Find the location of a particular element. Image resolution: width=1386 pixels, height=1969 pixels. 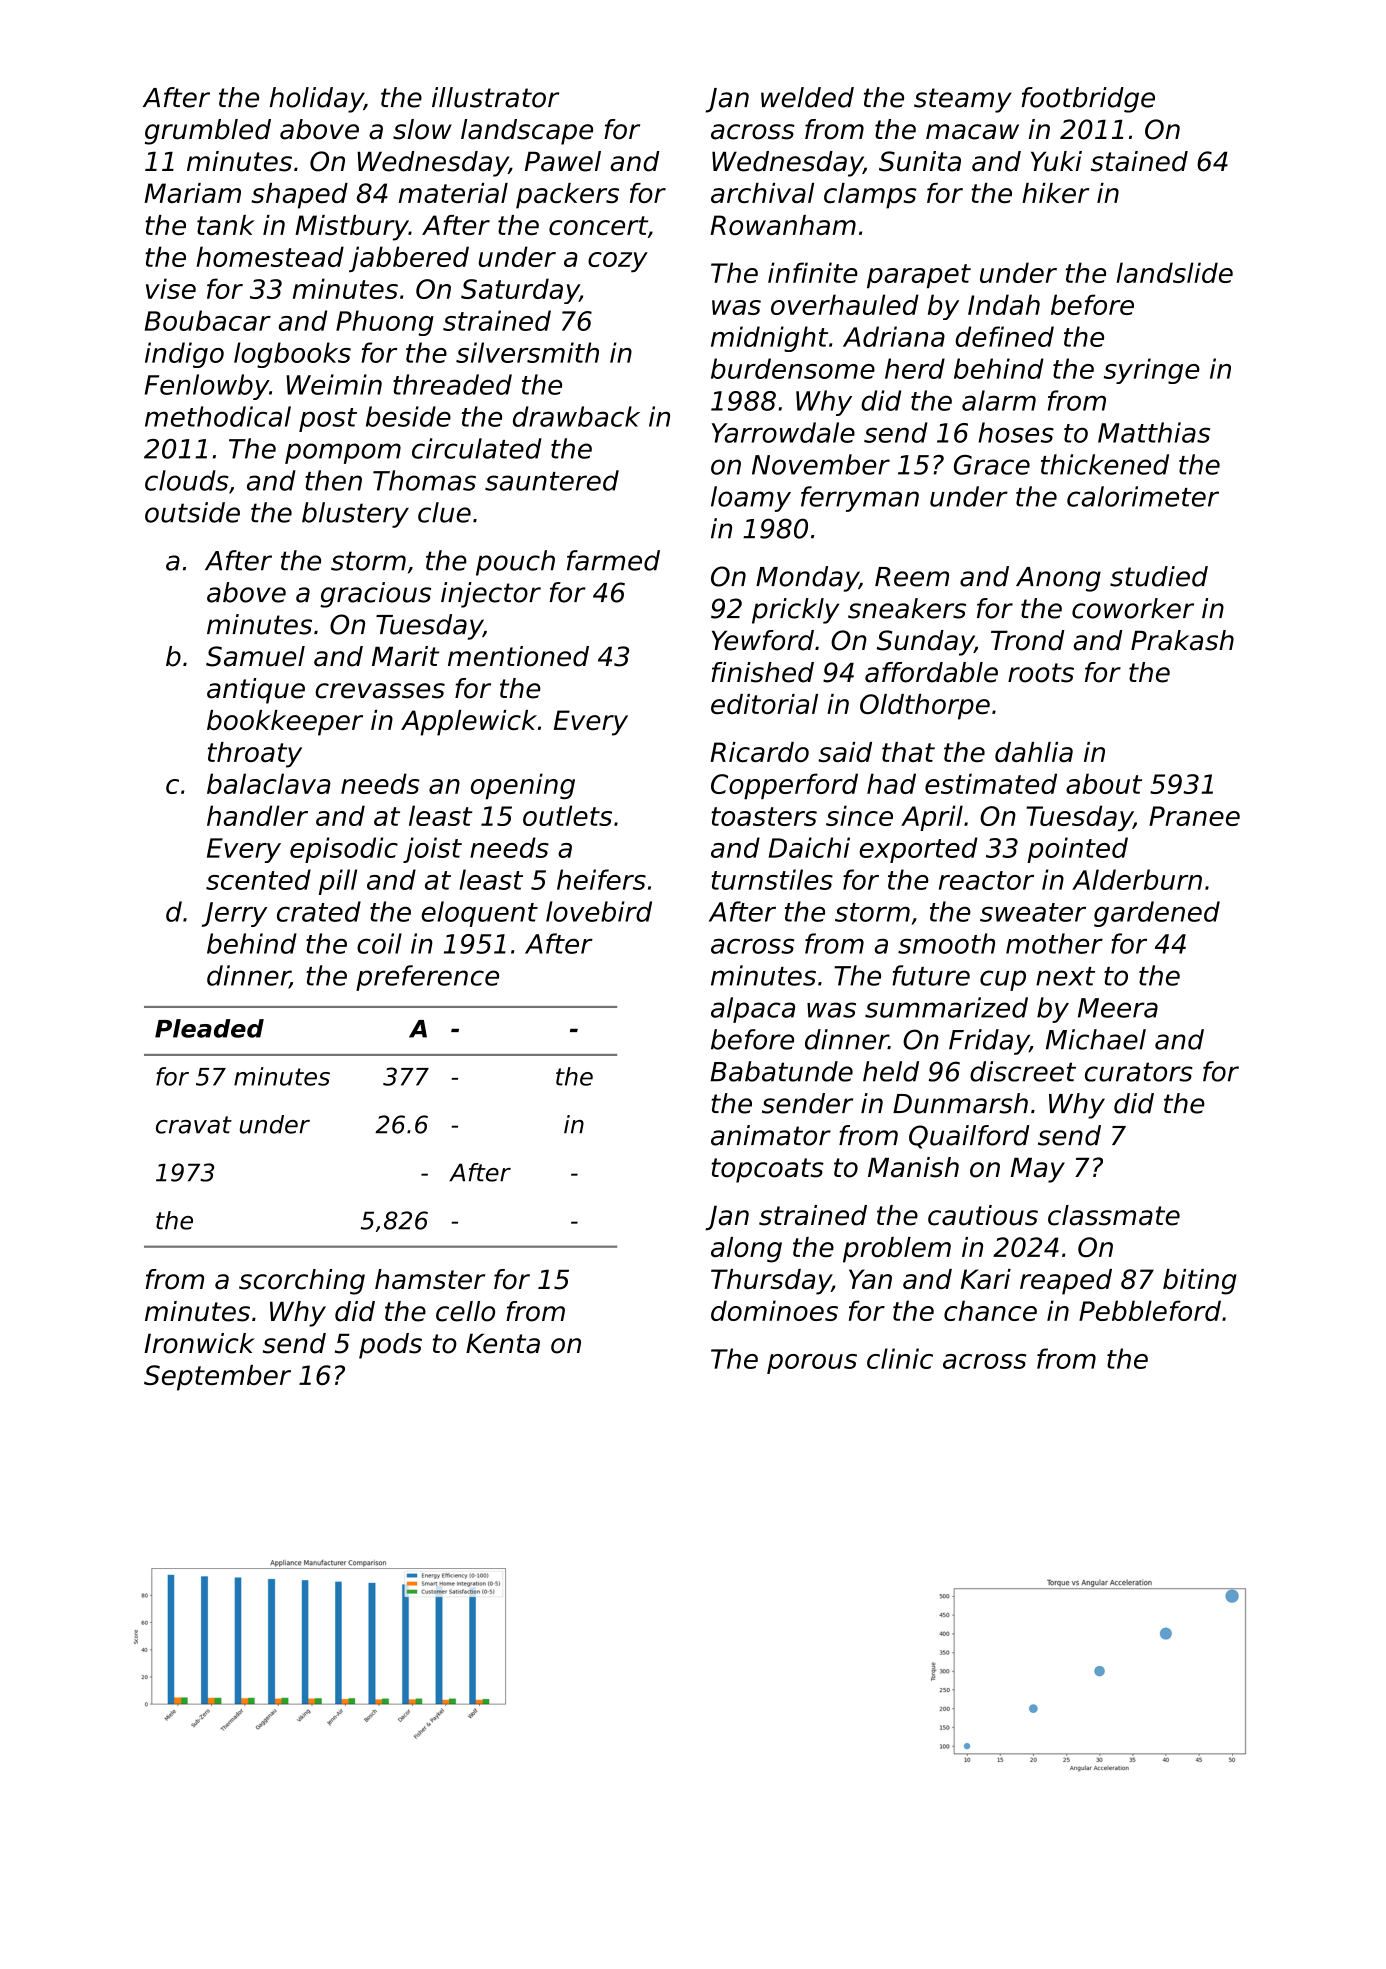

hiker is located at coordinates (1055, 193).
